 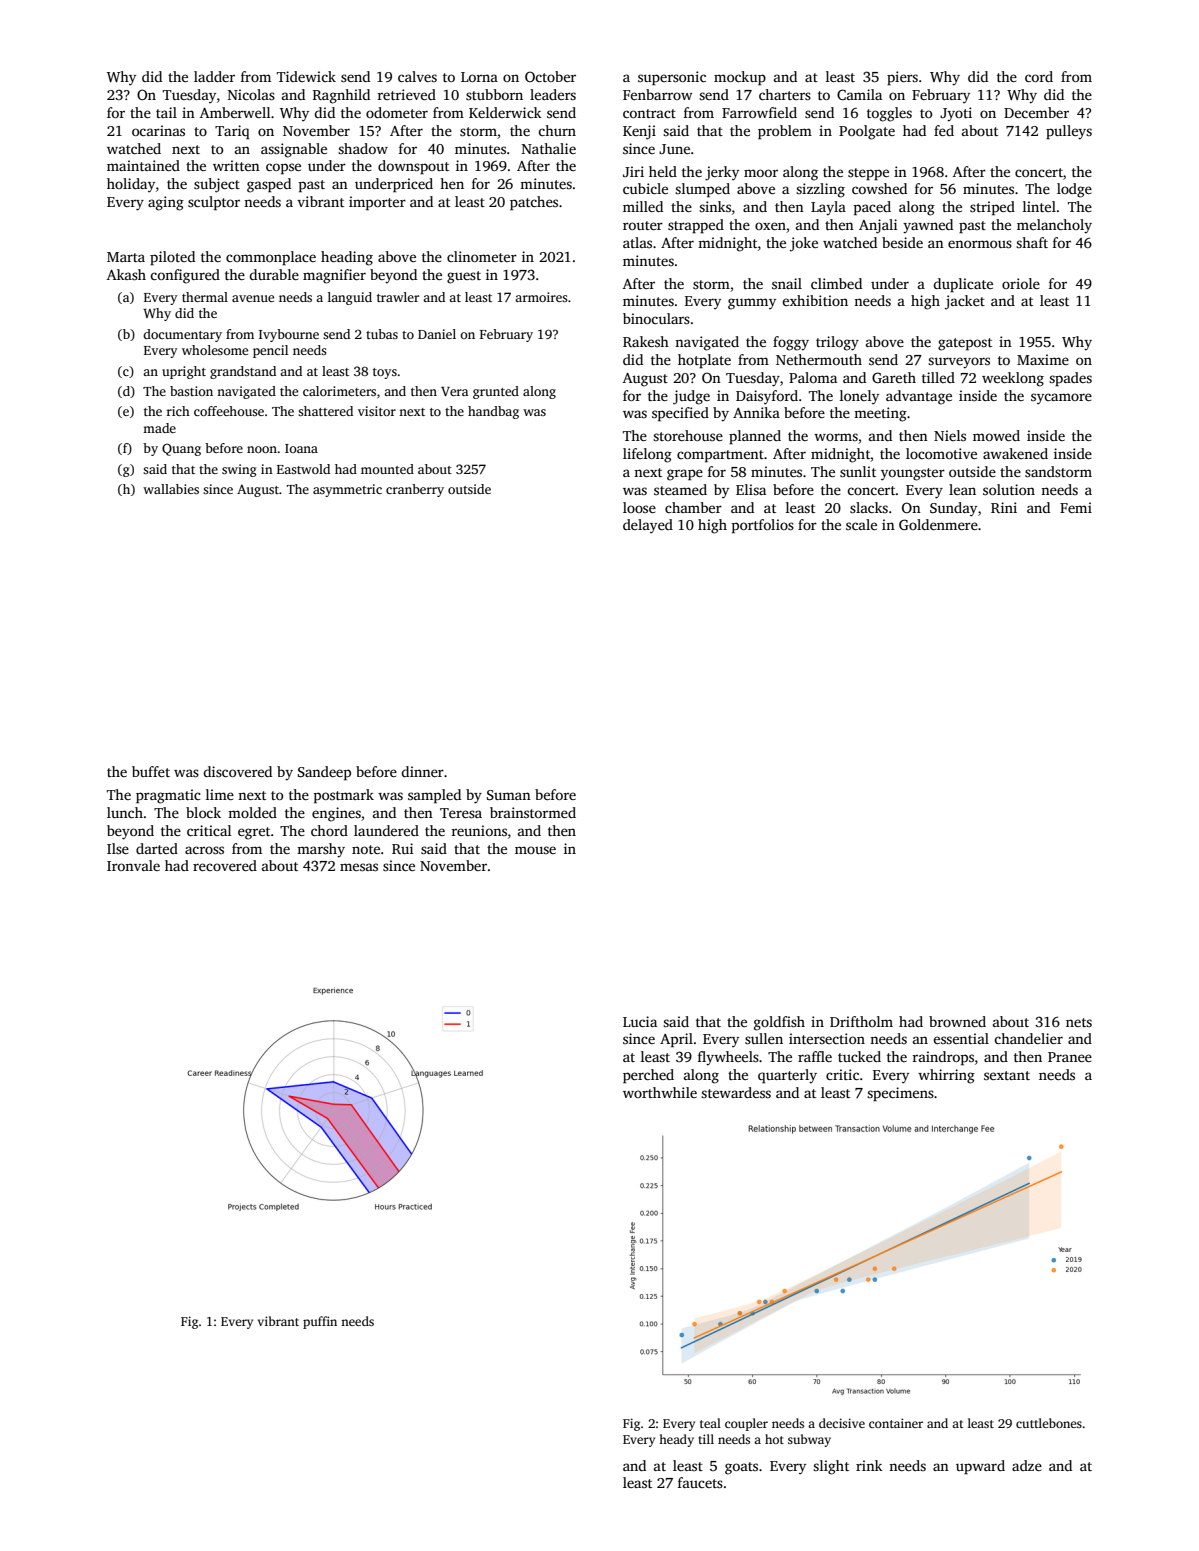 What do you see at coordinates (541, 297) in the document?
I see `armoires` at bounding box center [541, 297].
